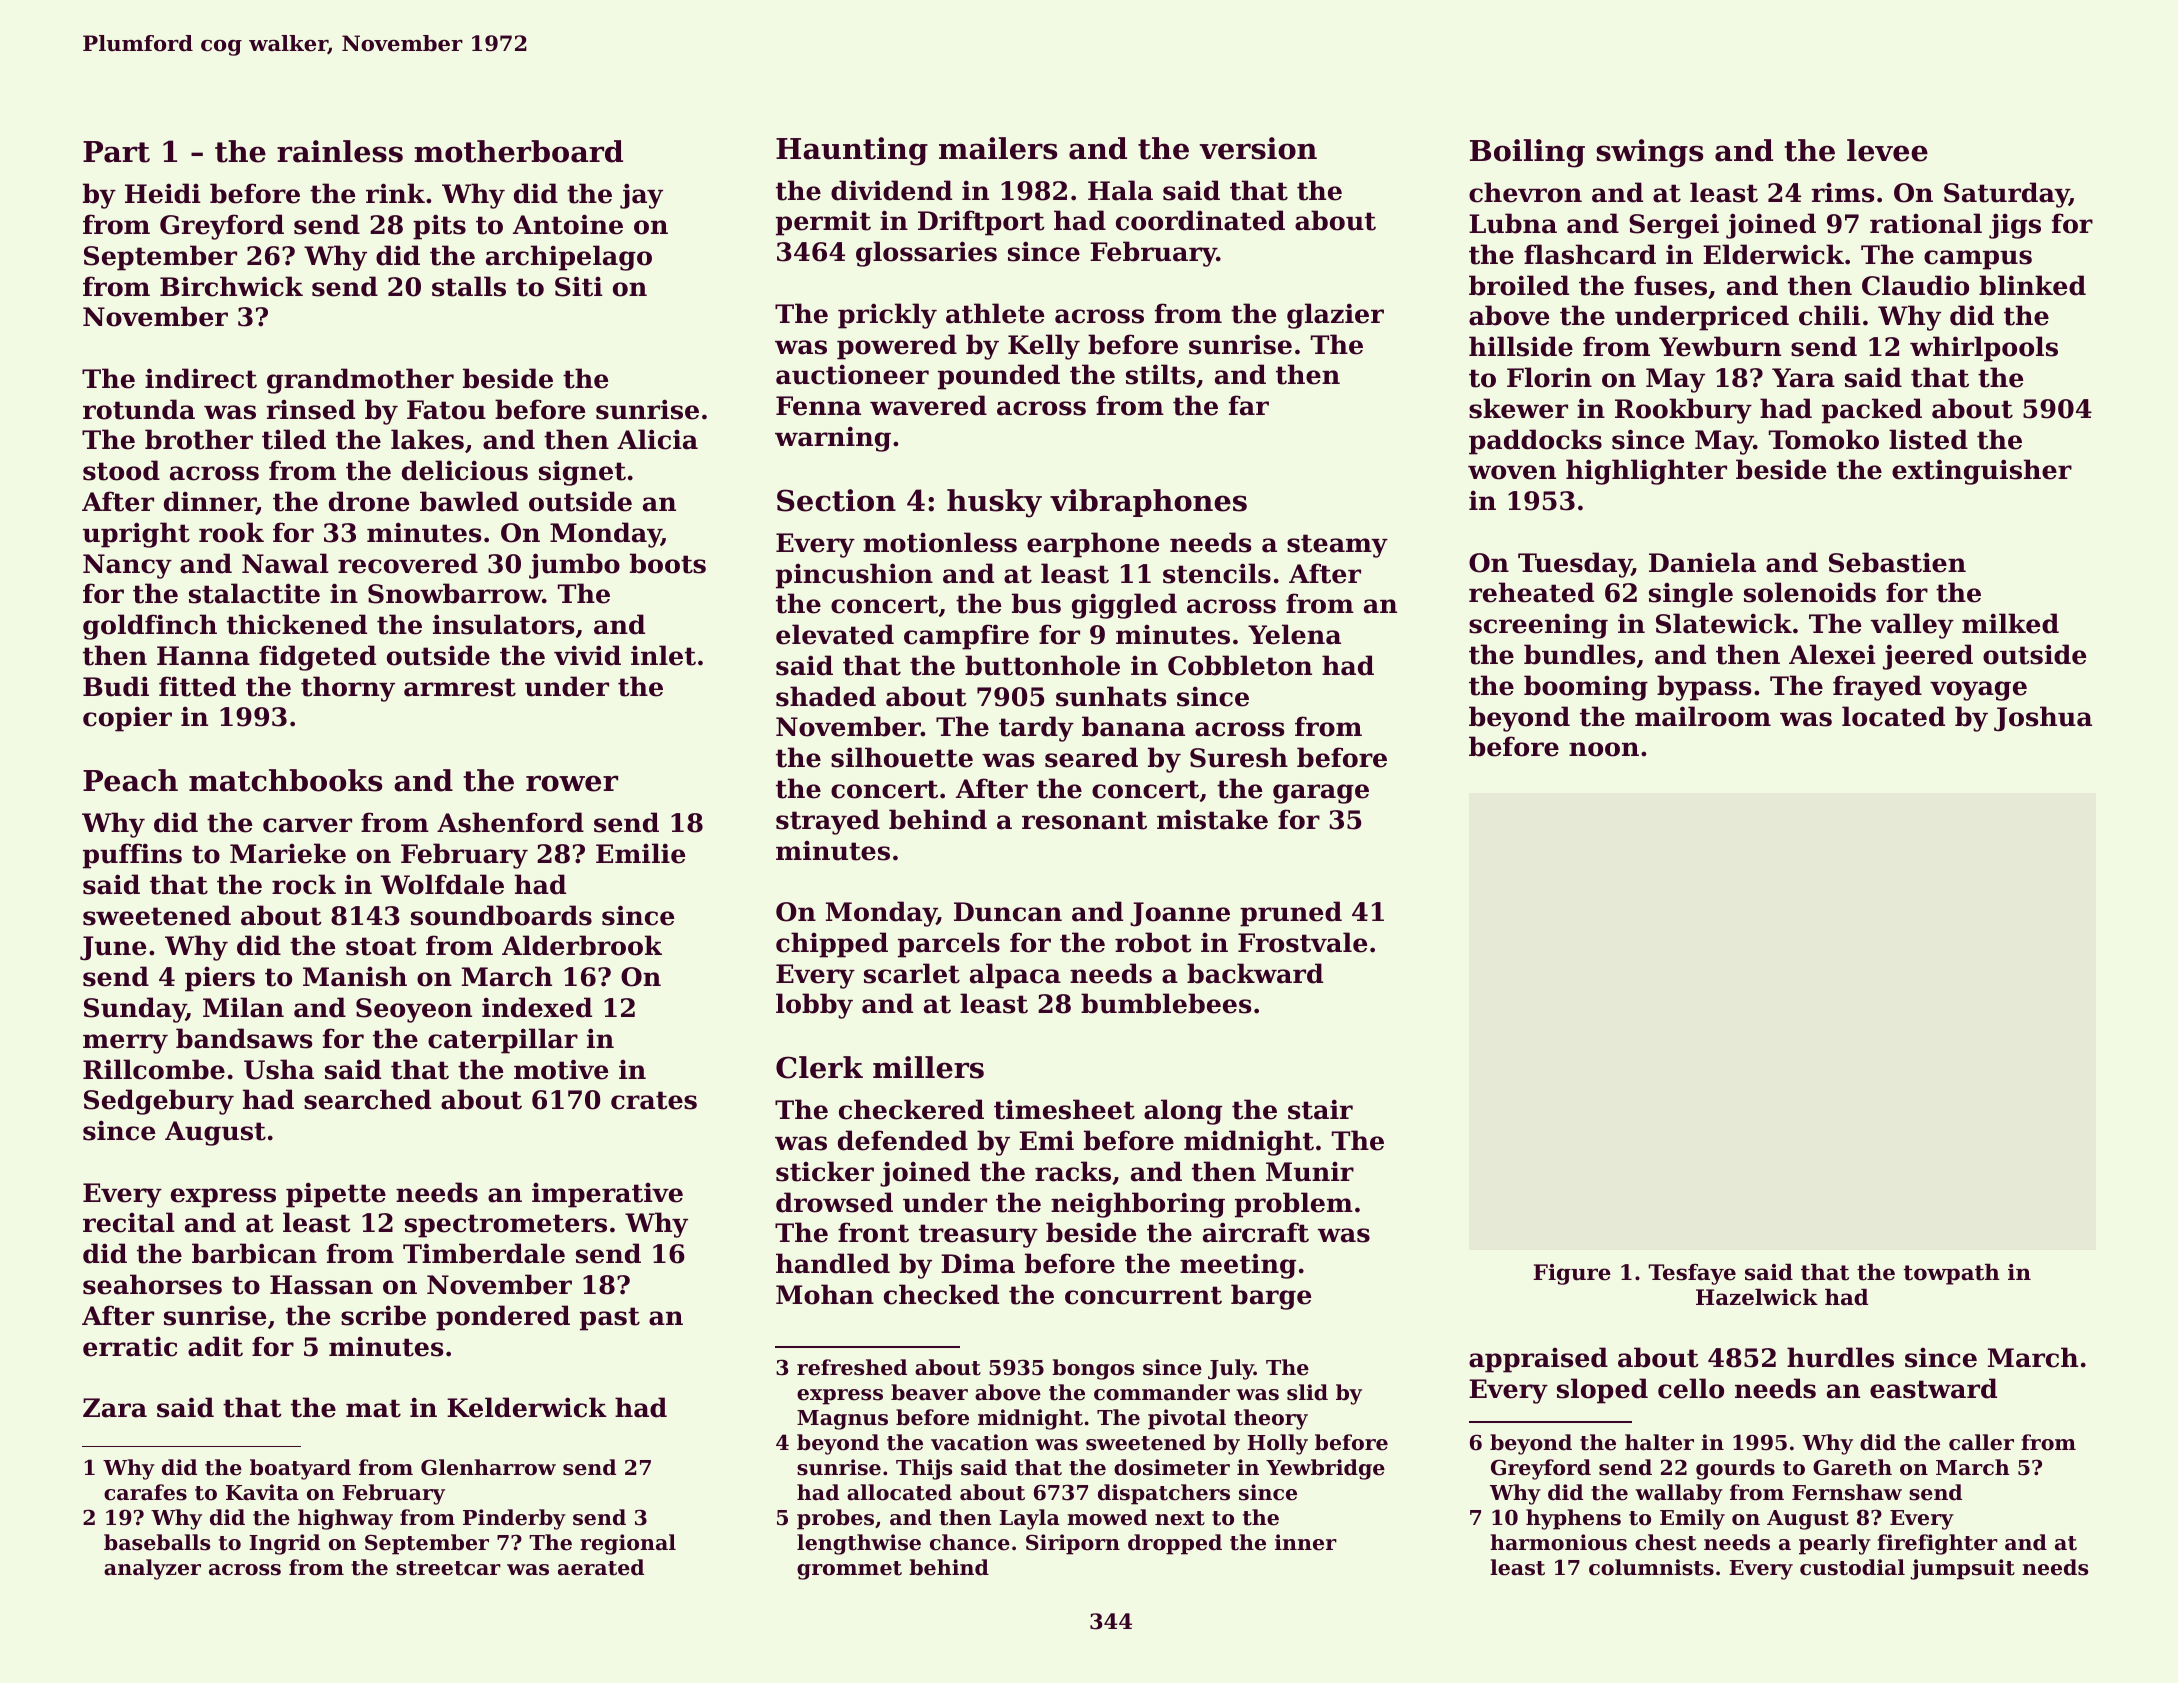 Image resolution: width=2178 pixels, height=1683 pixels. Describe the element at coordinates (902, 757) in the page. I see `silhouette` at that location.
